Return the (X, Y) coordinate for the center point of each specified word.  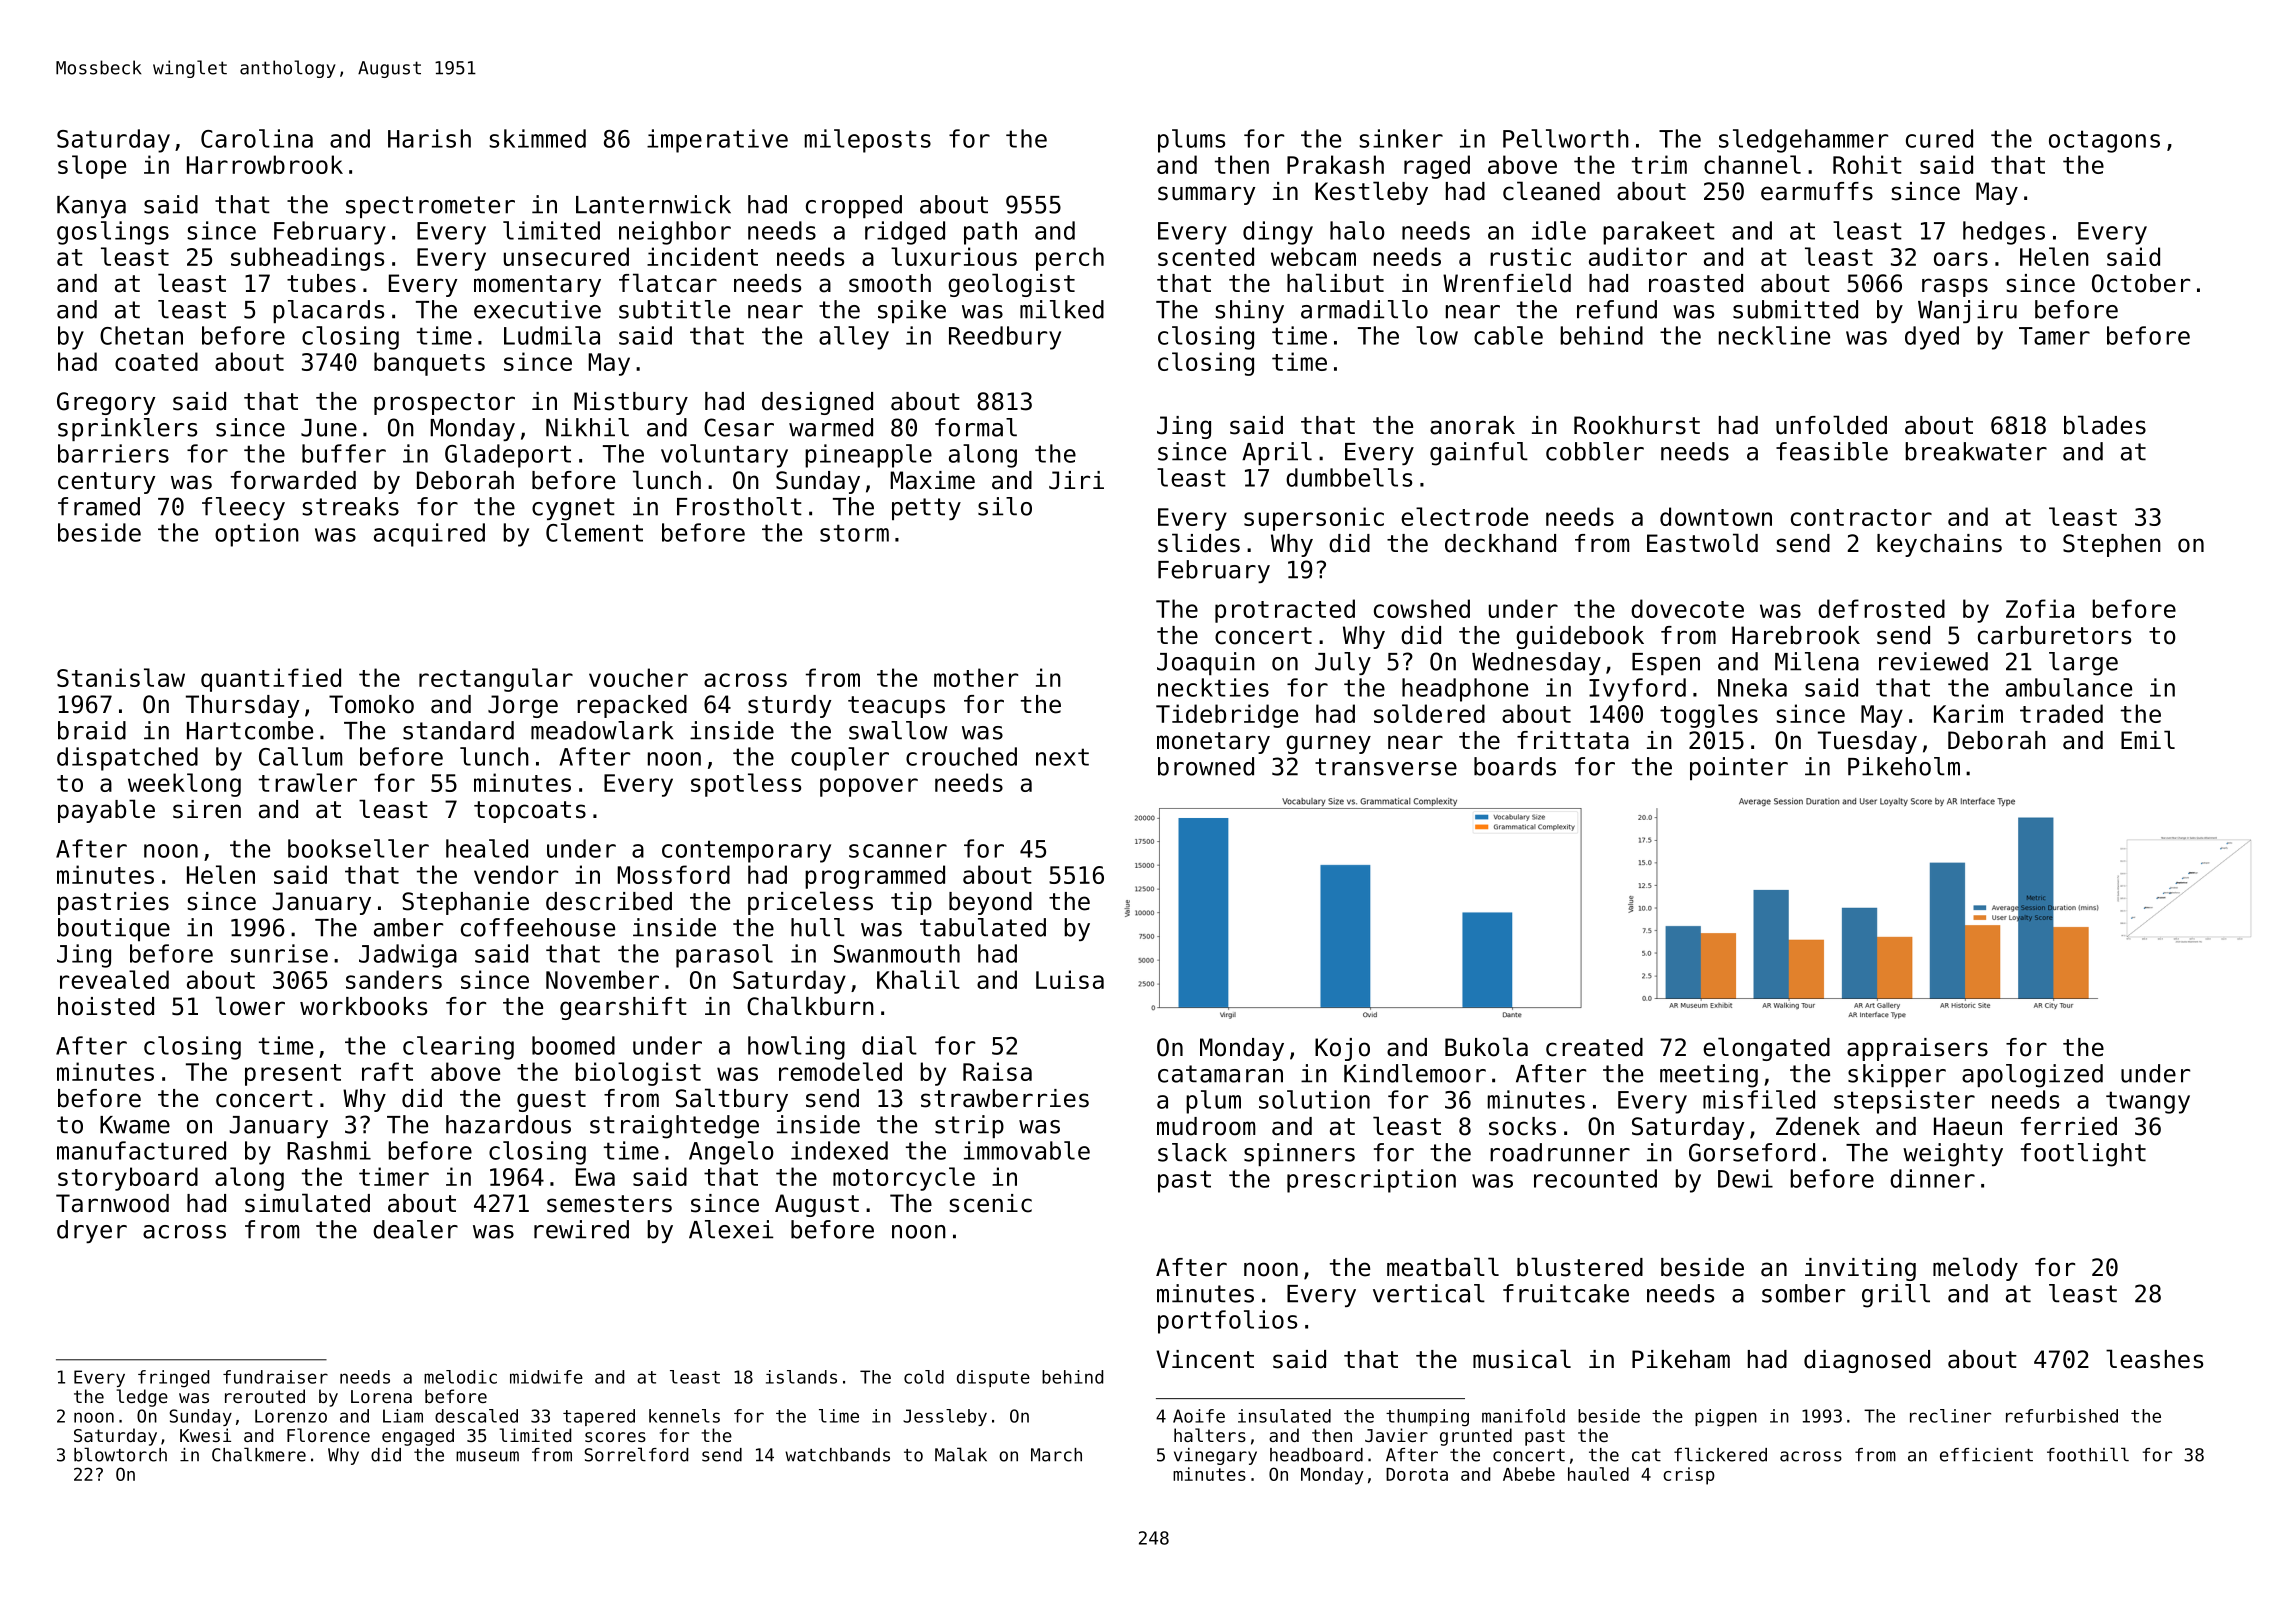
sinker (1401, 138)
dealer (415, 1229)
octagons (2104, 141)
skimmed (537, 138)
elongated (1766, 1049)
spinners (1299, 1154)
